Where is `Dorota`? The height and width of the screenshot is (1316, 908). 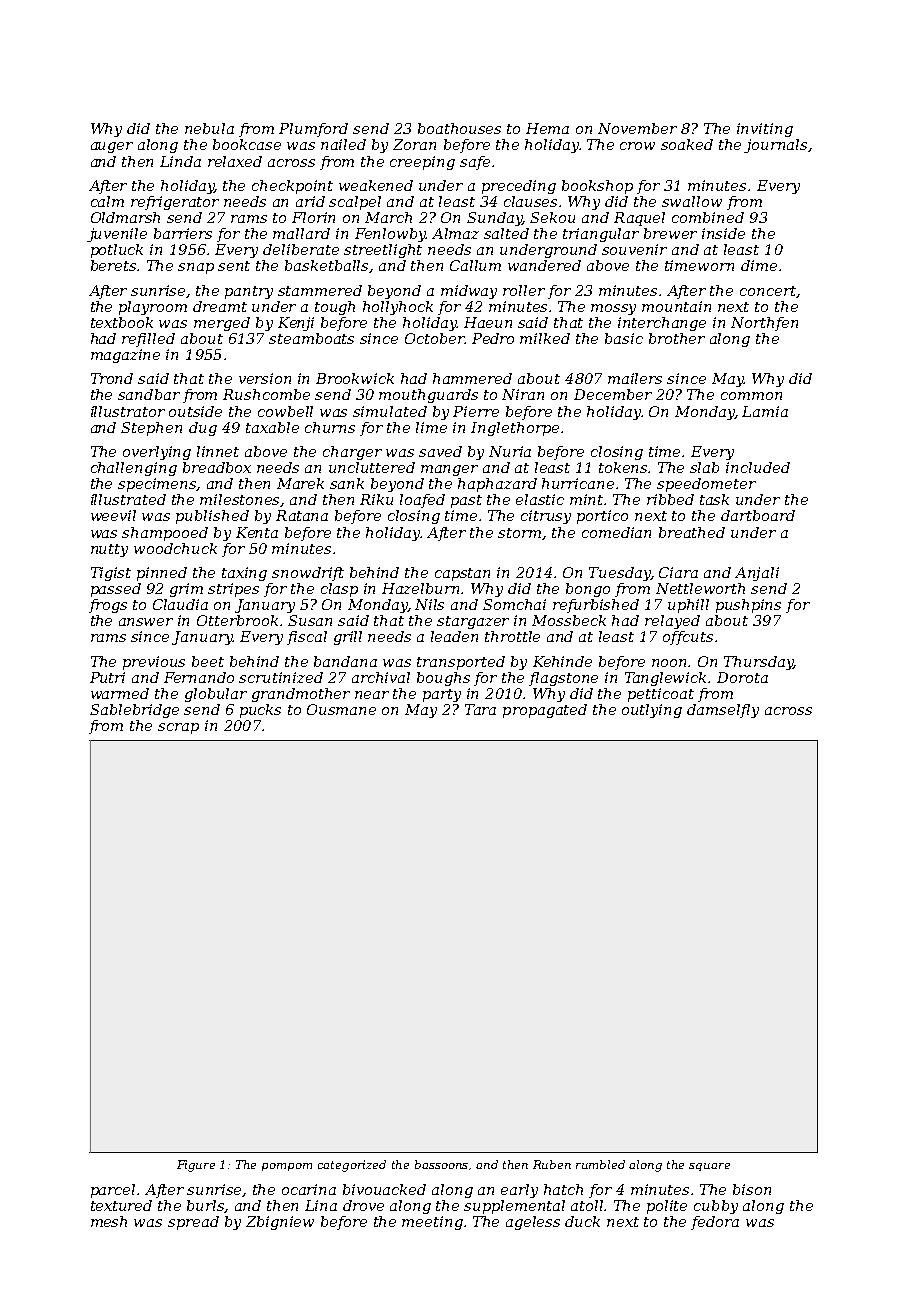 Dorota is located at coordinates (742, 677).
